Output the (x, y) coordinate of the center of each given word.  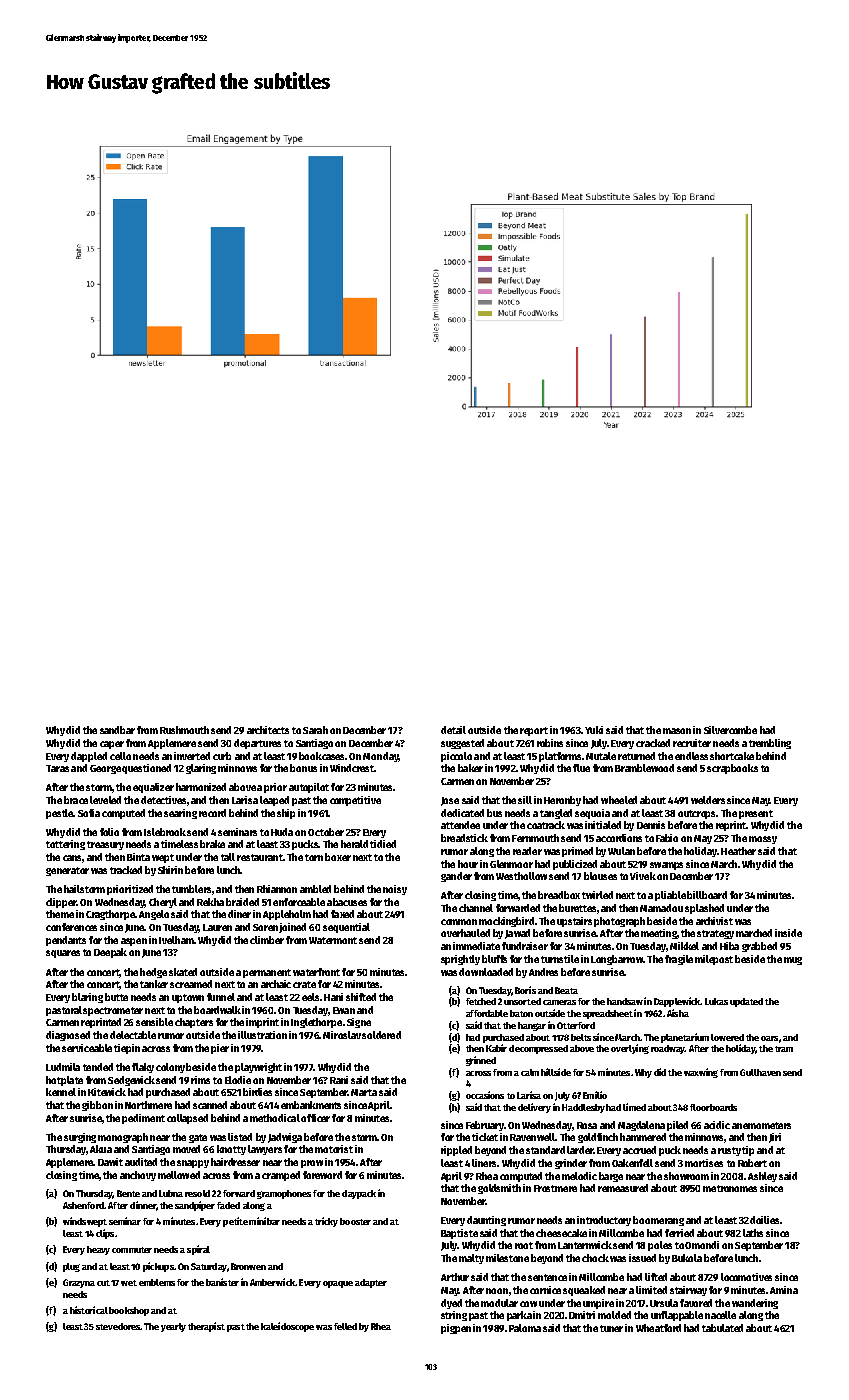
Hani (333, 997)
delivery (534, 1108)
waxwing (701, 1073)
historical (89, 1310)
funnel (221, 997)
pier (220, 1049)
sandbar (117, 730)
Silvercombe (730, 730)
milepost (714, 960)
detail (453, 730)
